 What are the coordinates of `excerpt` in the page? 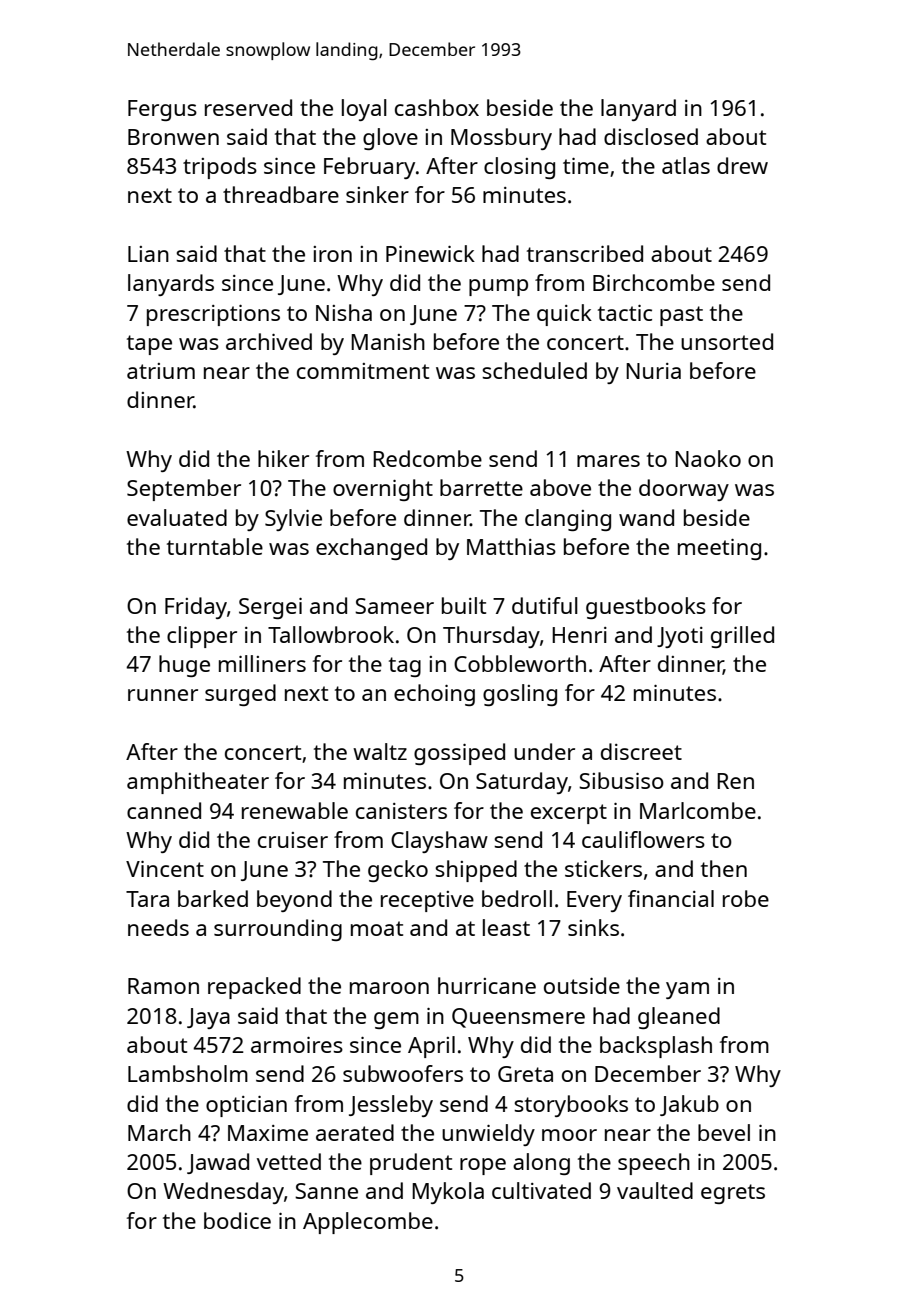 It's located at (569, 814).
